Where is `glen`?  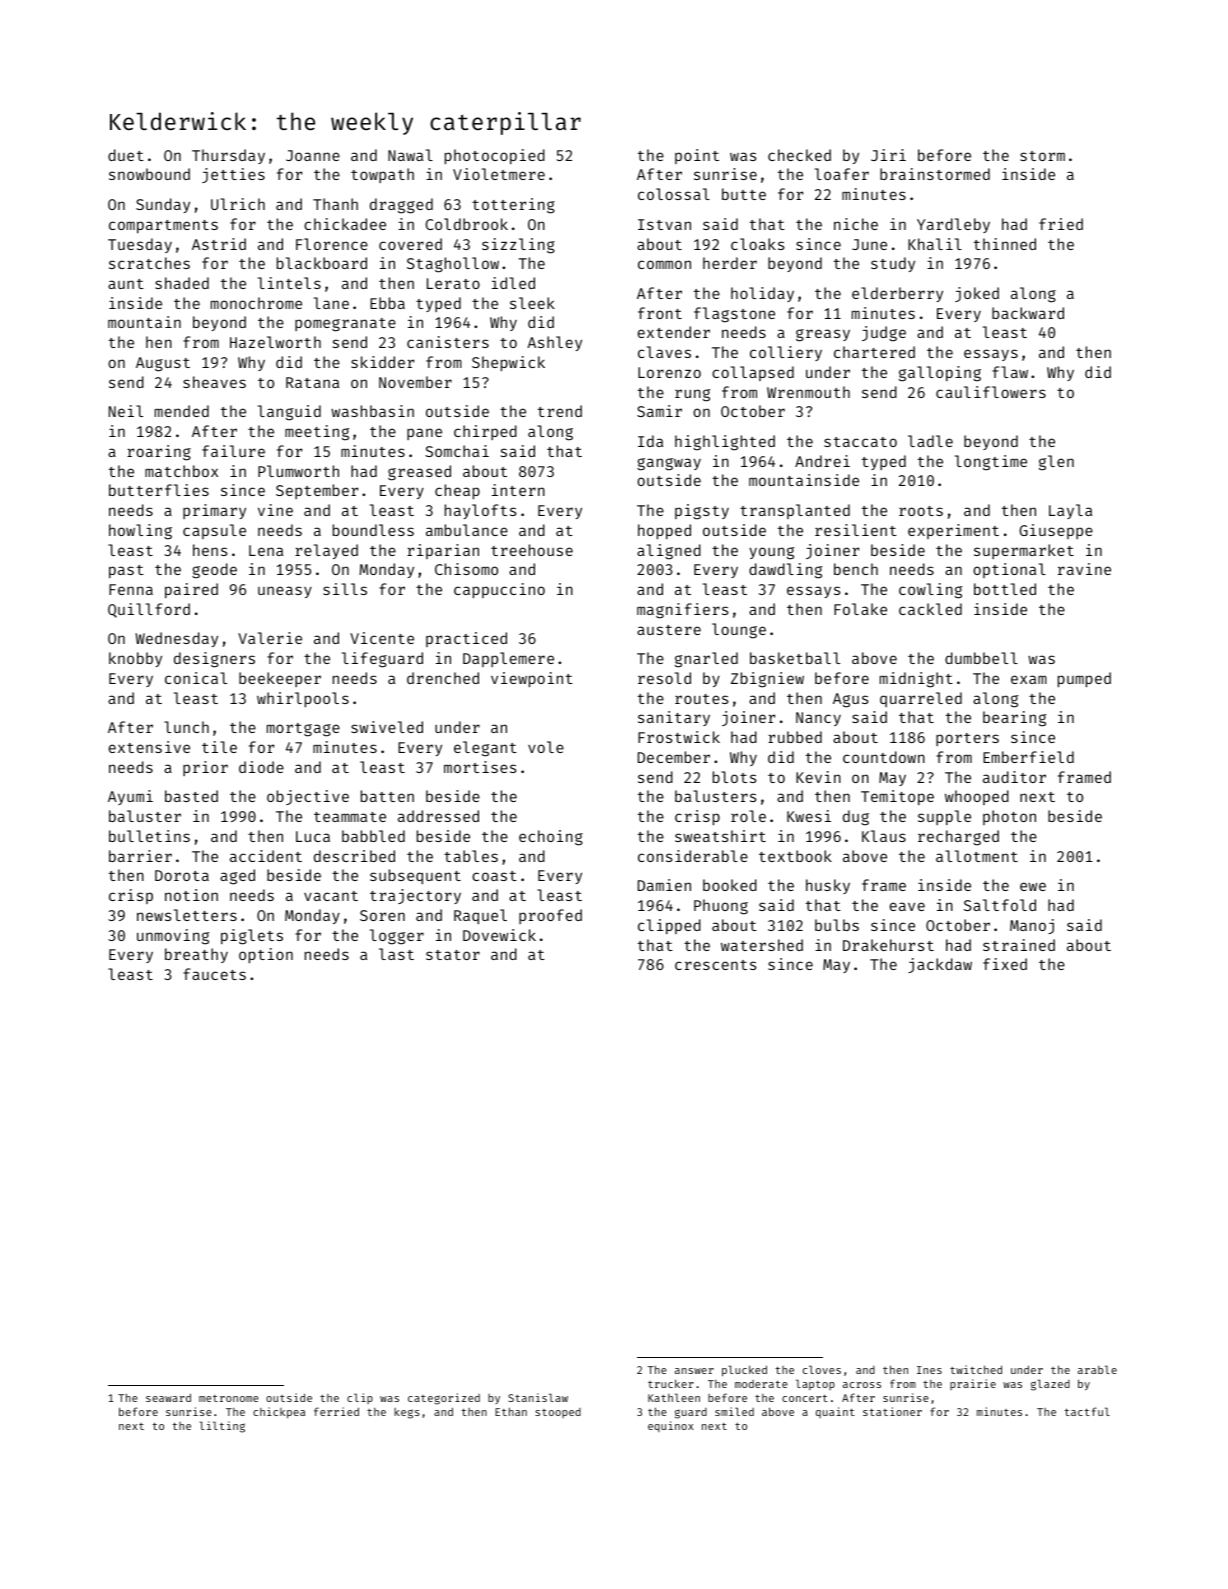
glen is located at coordinates (1056, 463).
